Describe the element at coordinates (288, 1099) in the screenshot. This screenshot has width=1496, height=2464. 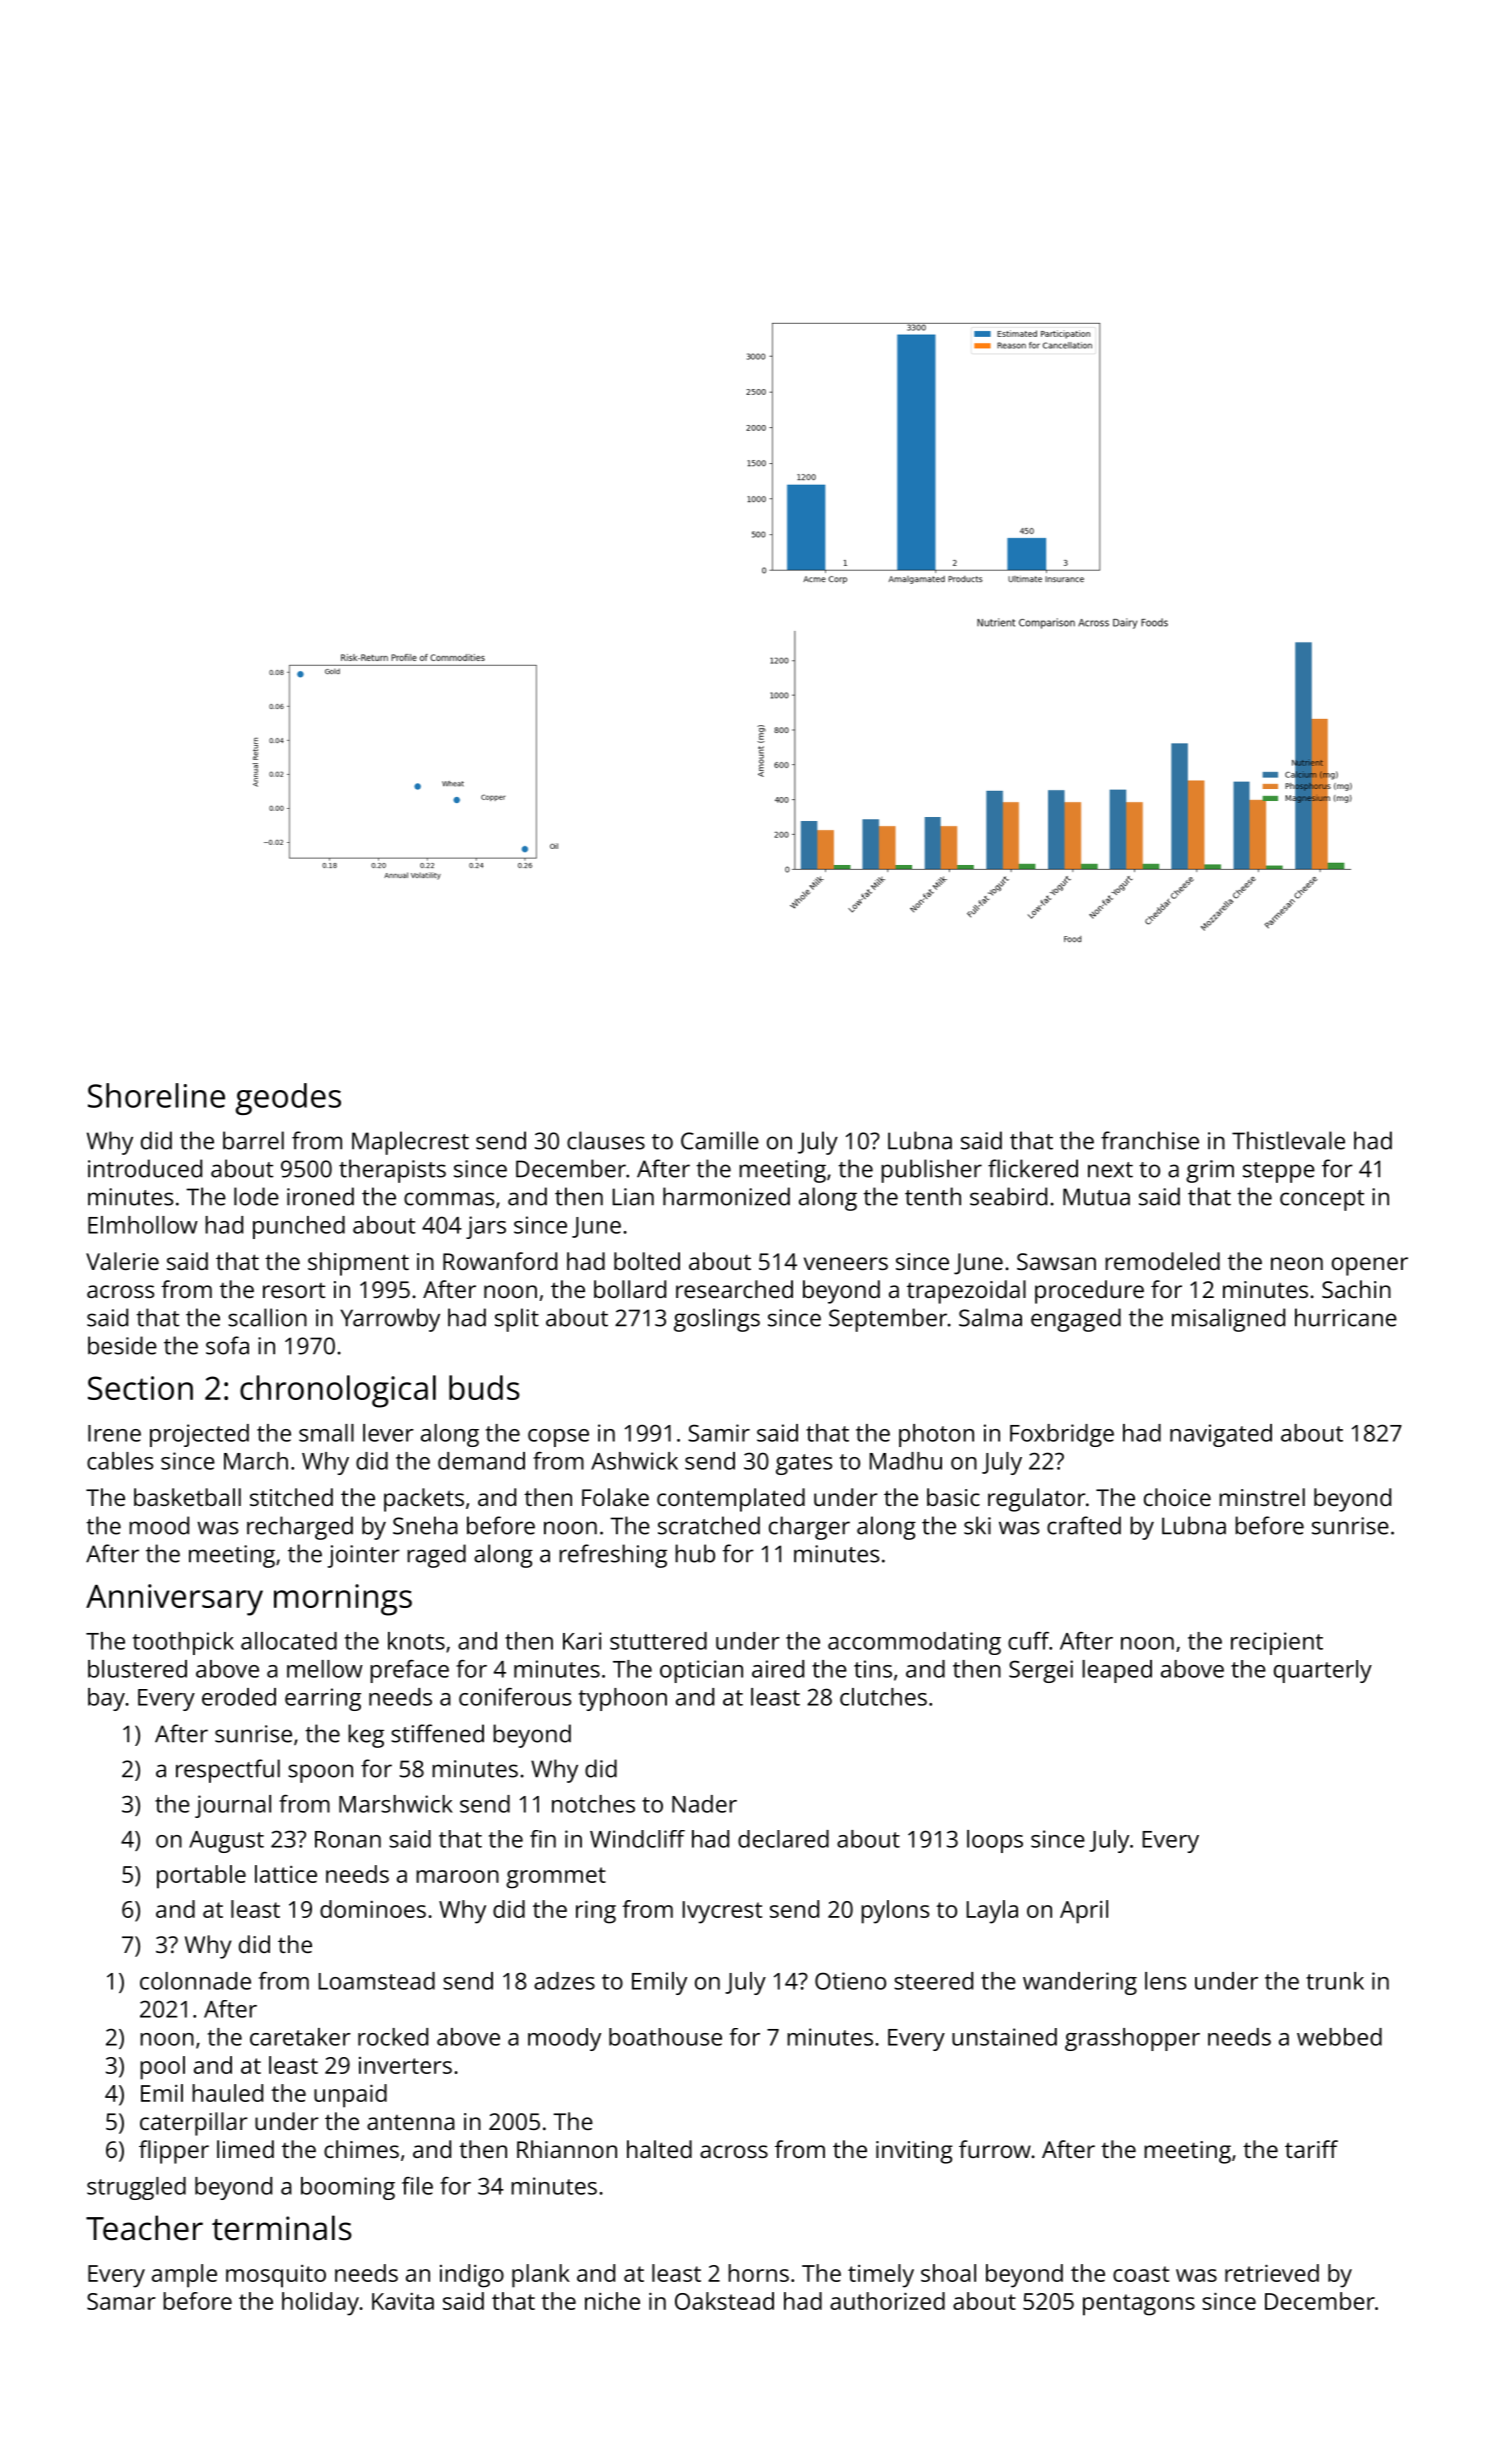
I see `geodes` at that location.
